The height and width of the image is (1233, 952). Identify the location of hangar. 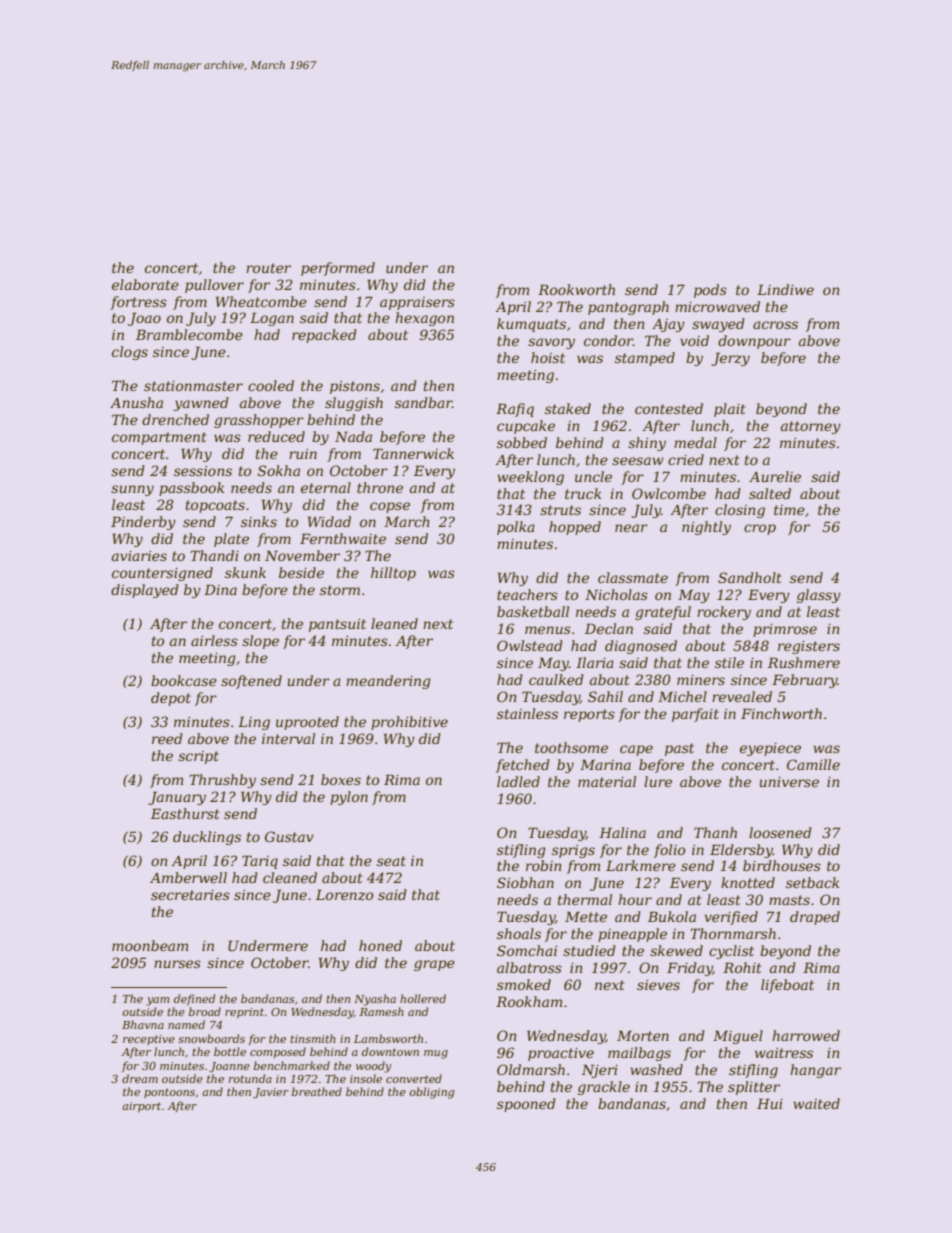
(815, 1071).
